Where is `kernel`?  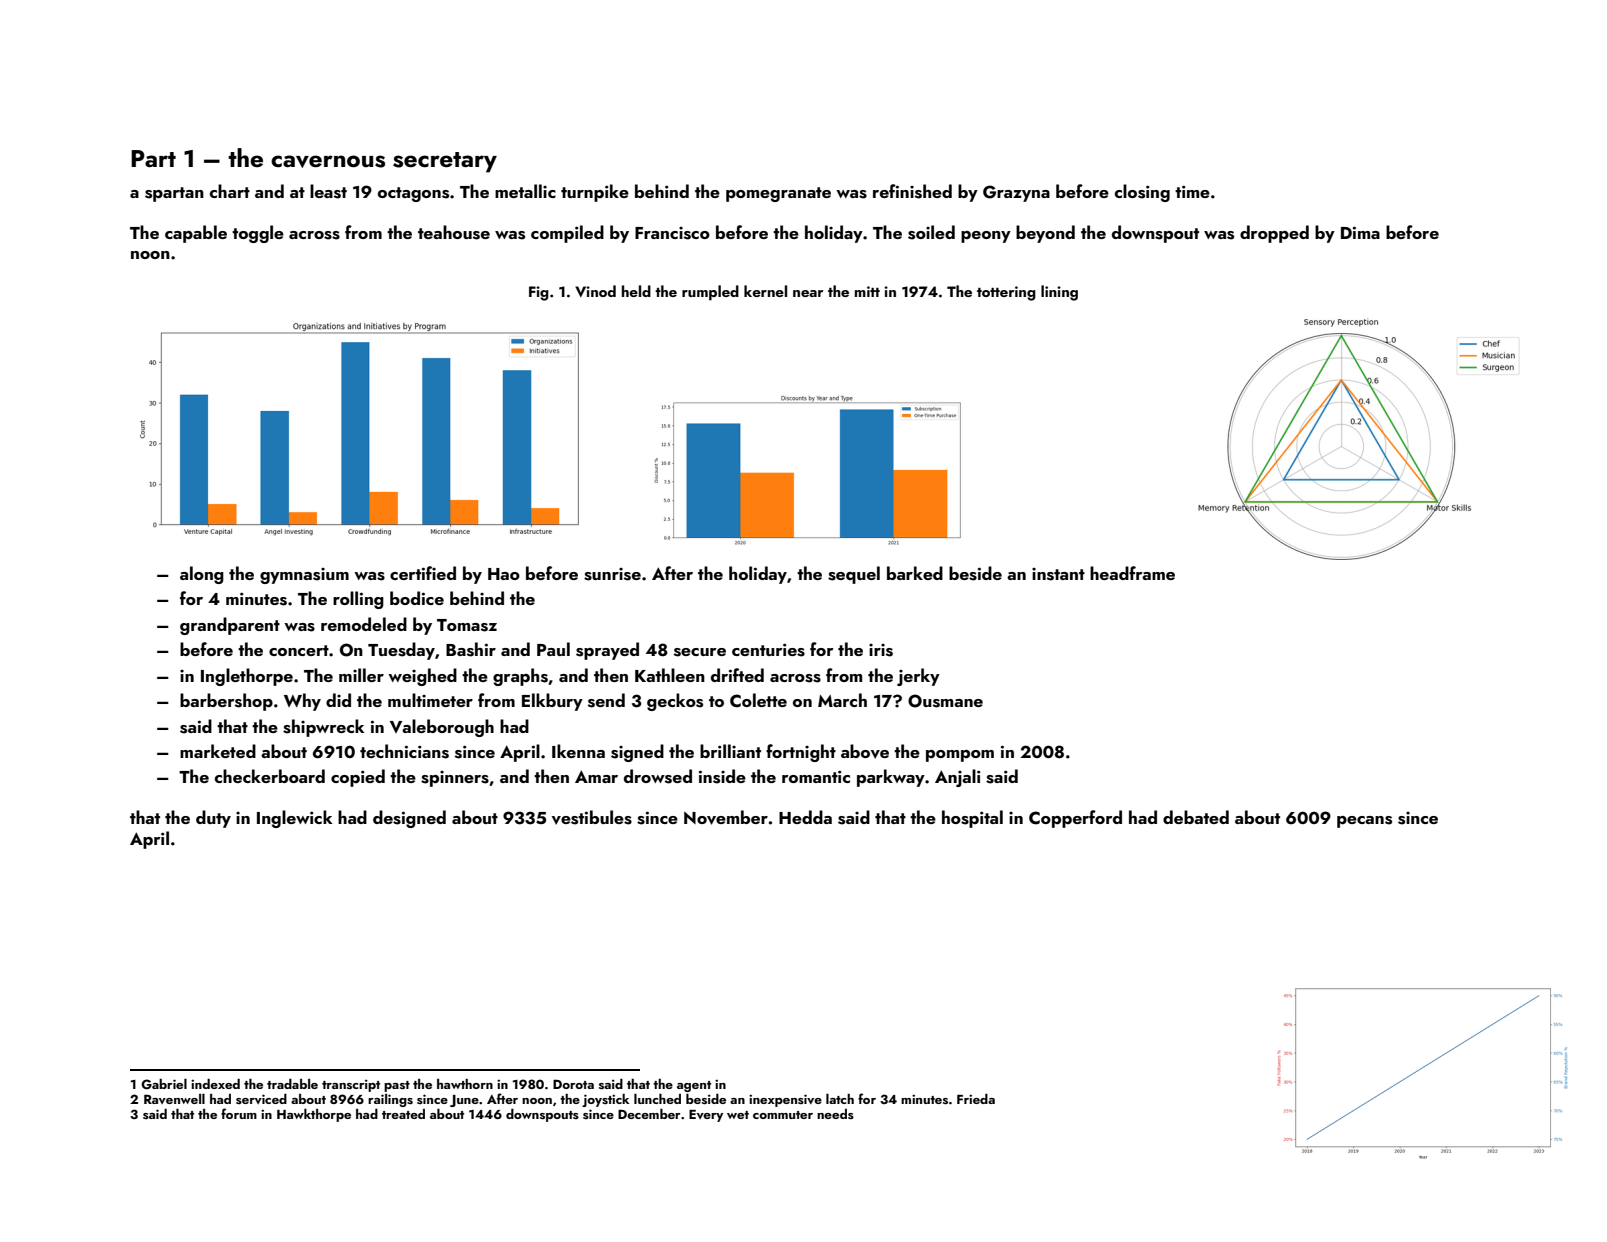 kernel is located at coordinates (765, 291).
